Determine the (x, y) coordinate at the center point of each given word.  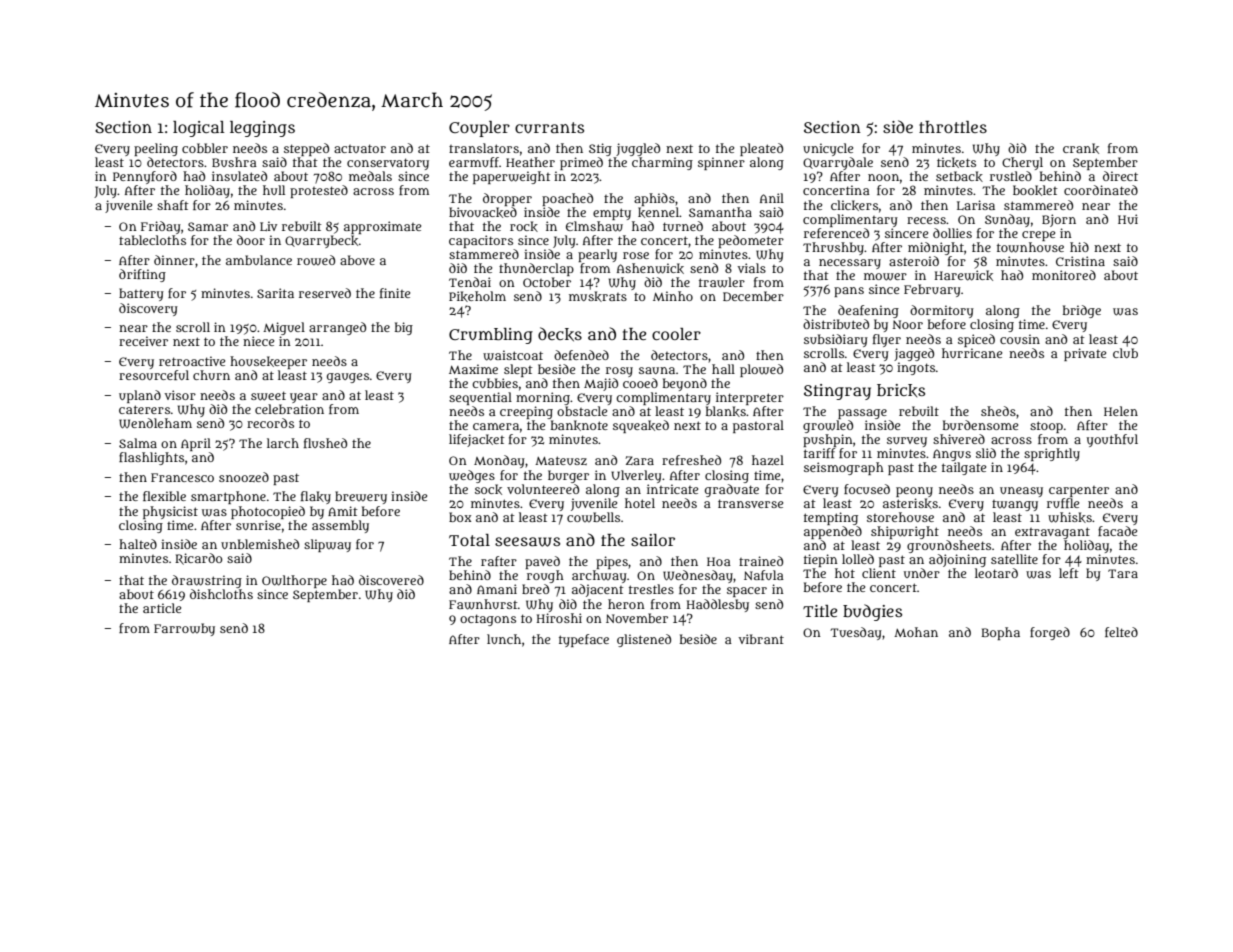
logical (199, 129)
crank (1081, 148)
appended (833, 532)
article (162, 608)
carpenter (1079, 491)
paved (542, 562)
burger (568, 476)
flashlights (151, 458)
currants (549, 127)
